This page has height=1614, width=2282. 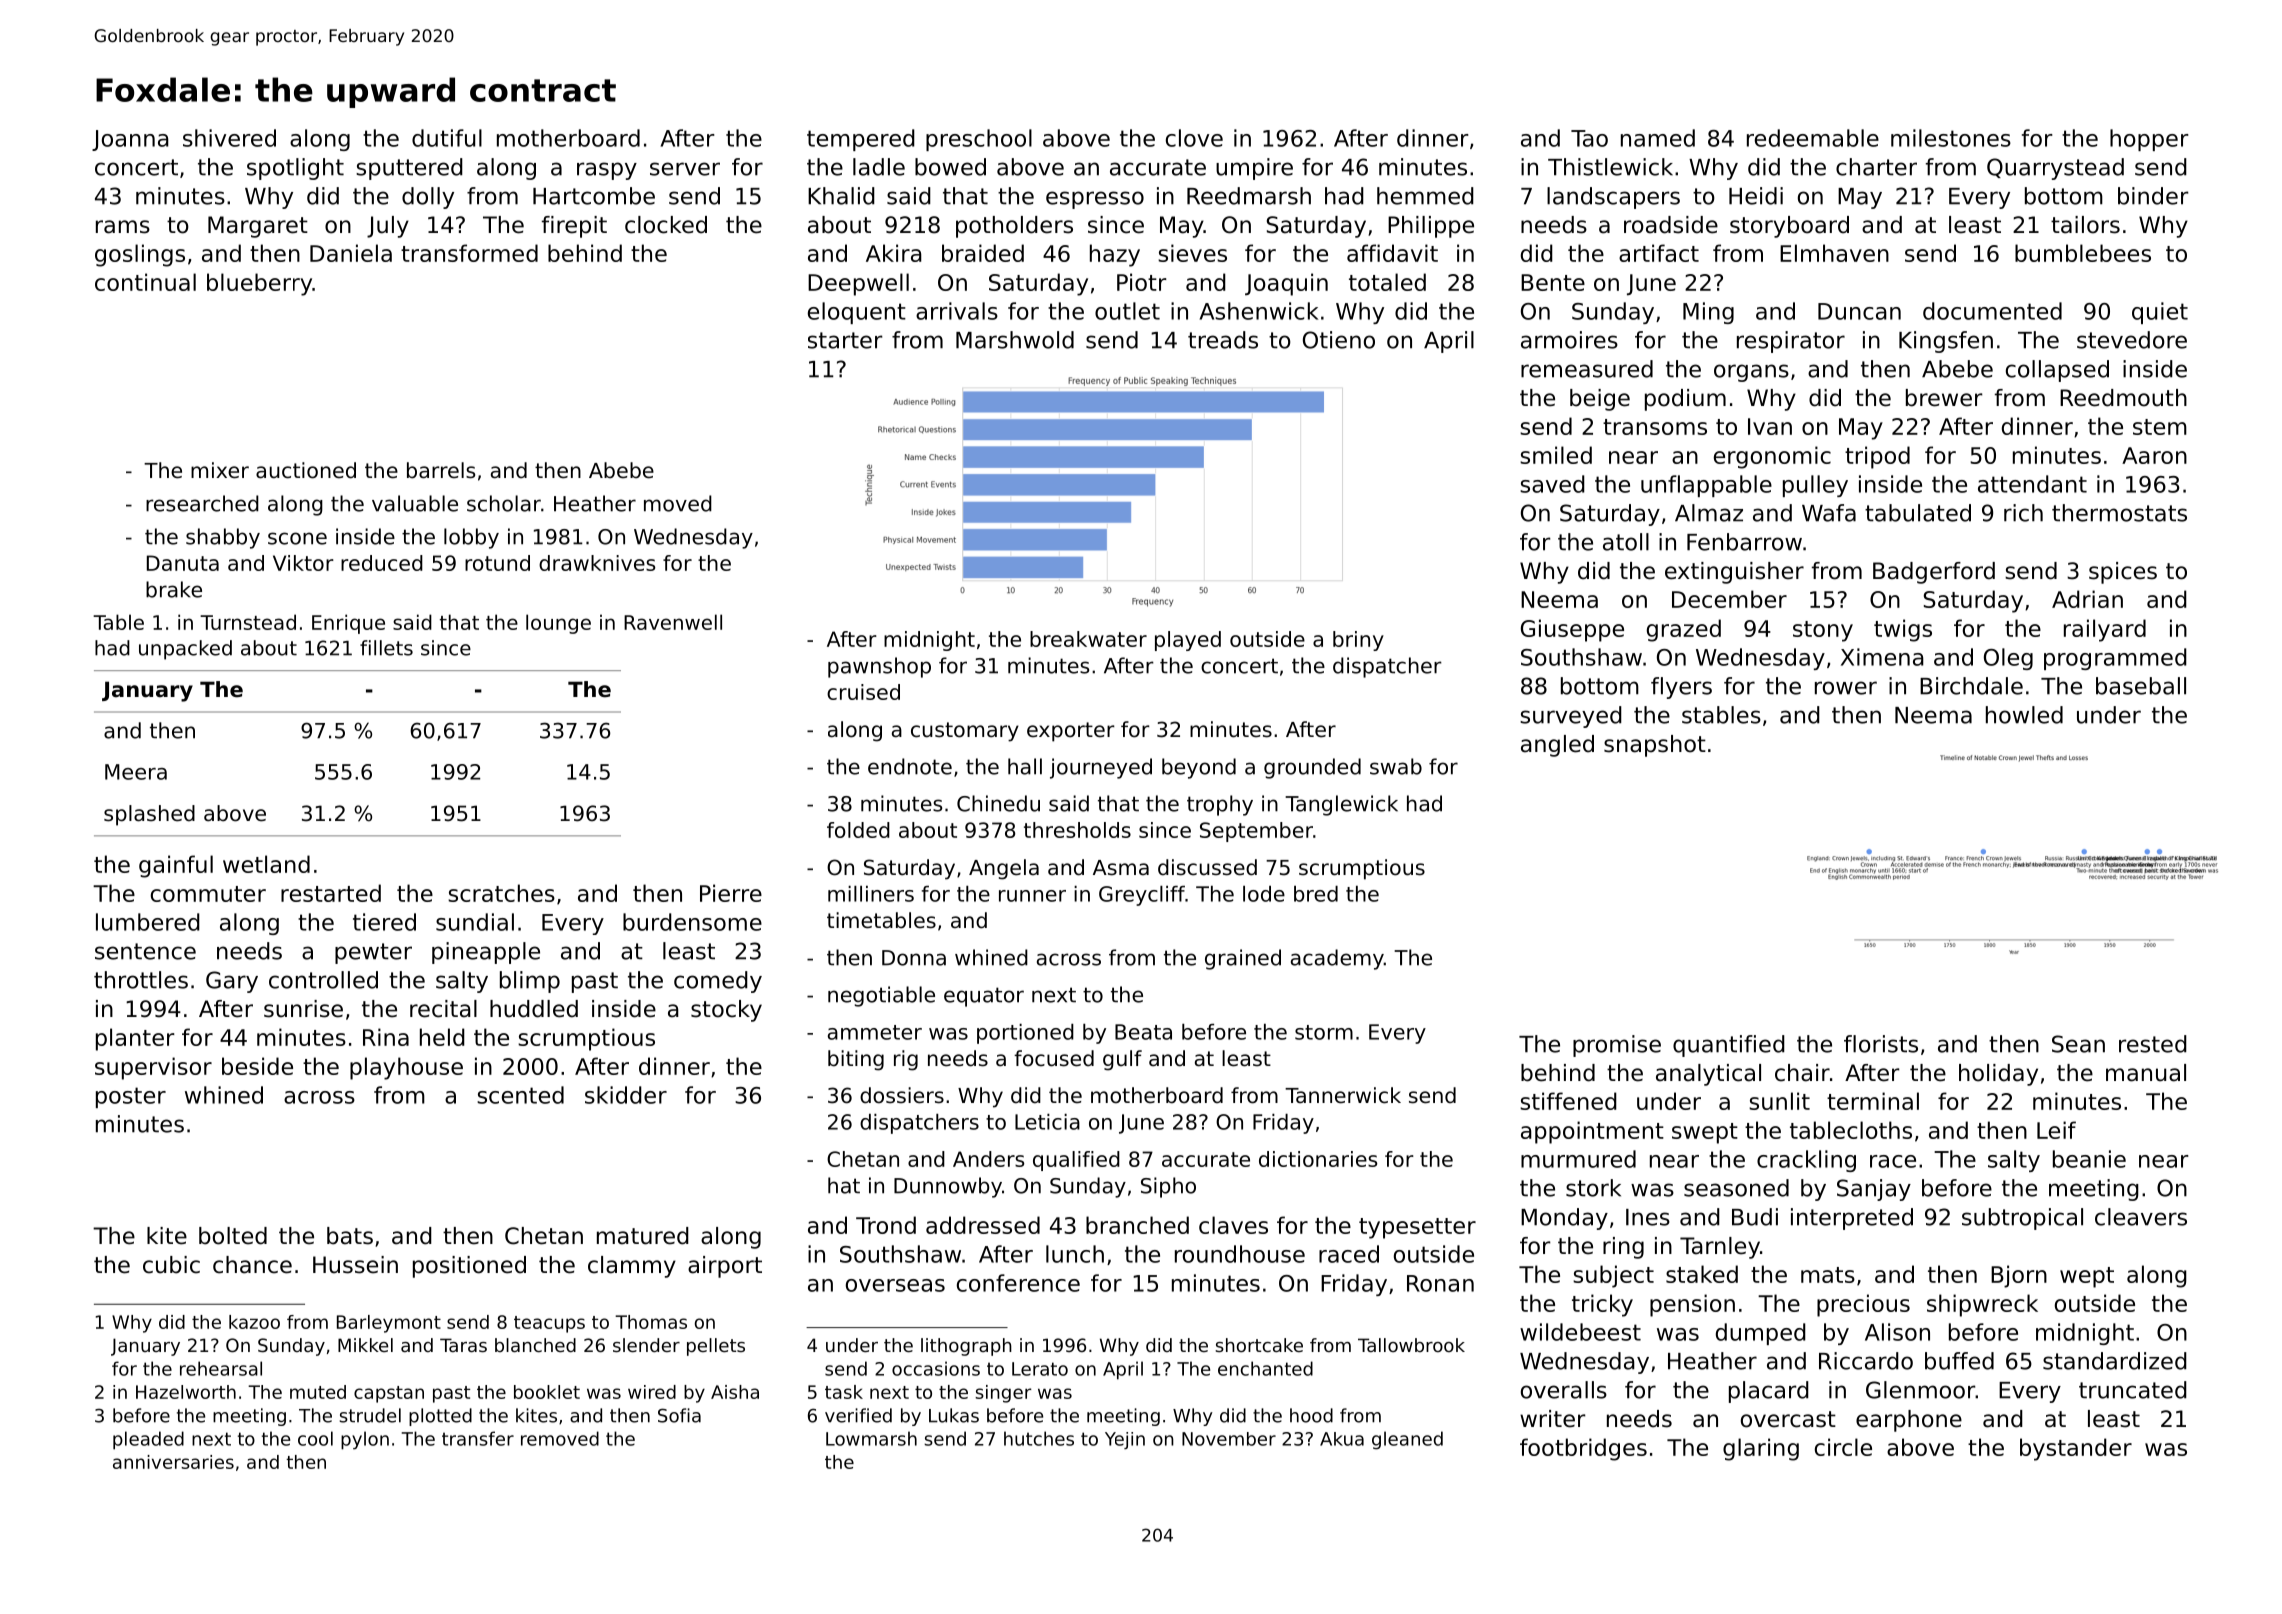 I want to click on Turnstead, so click(x=248, y=622).
